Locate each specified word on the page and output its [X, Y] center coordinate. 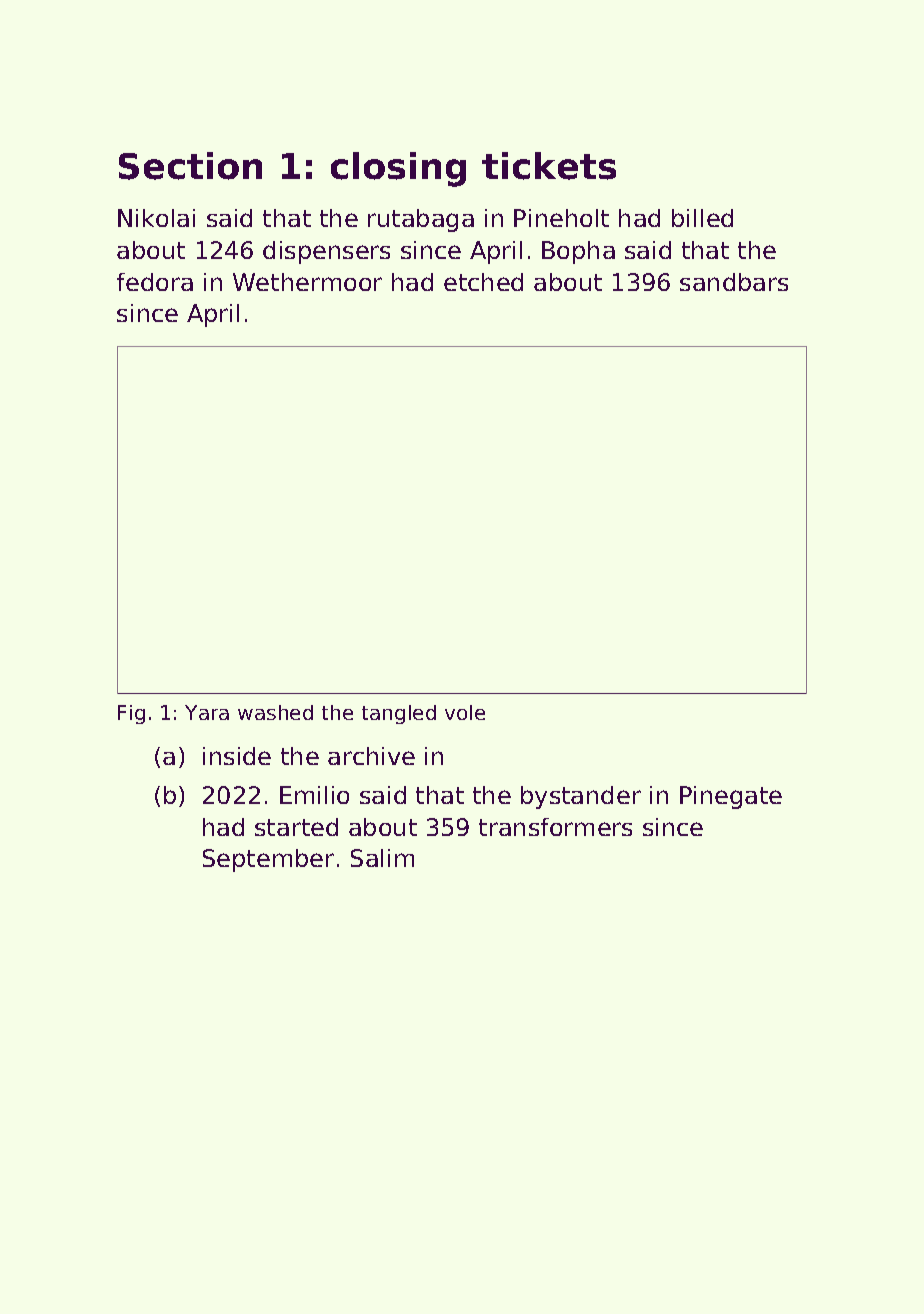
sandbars [734, 282]
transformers [555, 827]
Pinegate [731, 797]
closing [398, 169]
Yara [207, 712]
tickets [549, 166]
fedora [155, 282]
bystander [581, 797]
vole [465, 712]
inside [237, 756]
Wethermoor [307, 282]
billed [702, 218]
